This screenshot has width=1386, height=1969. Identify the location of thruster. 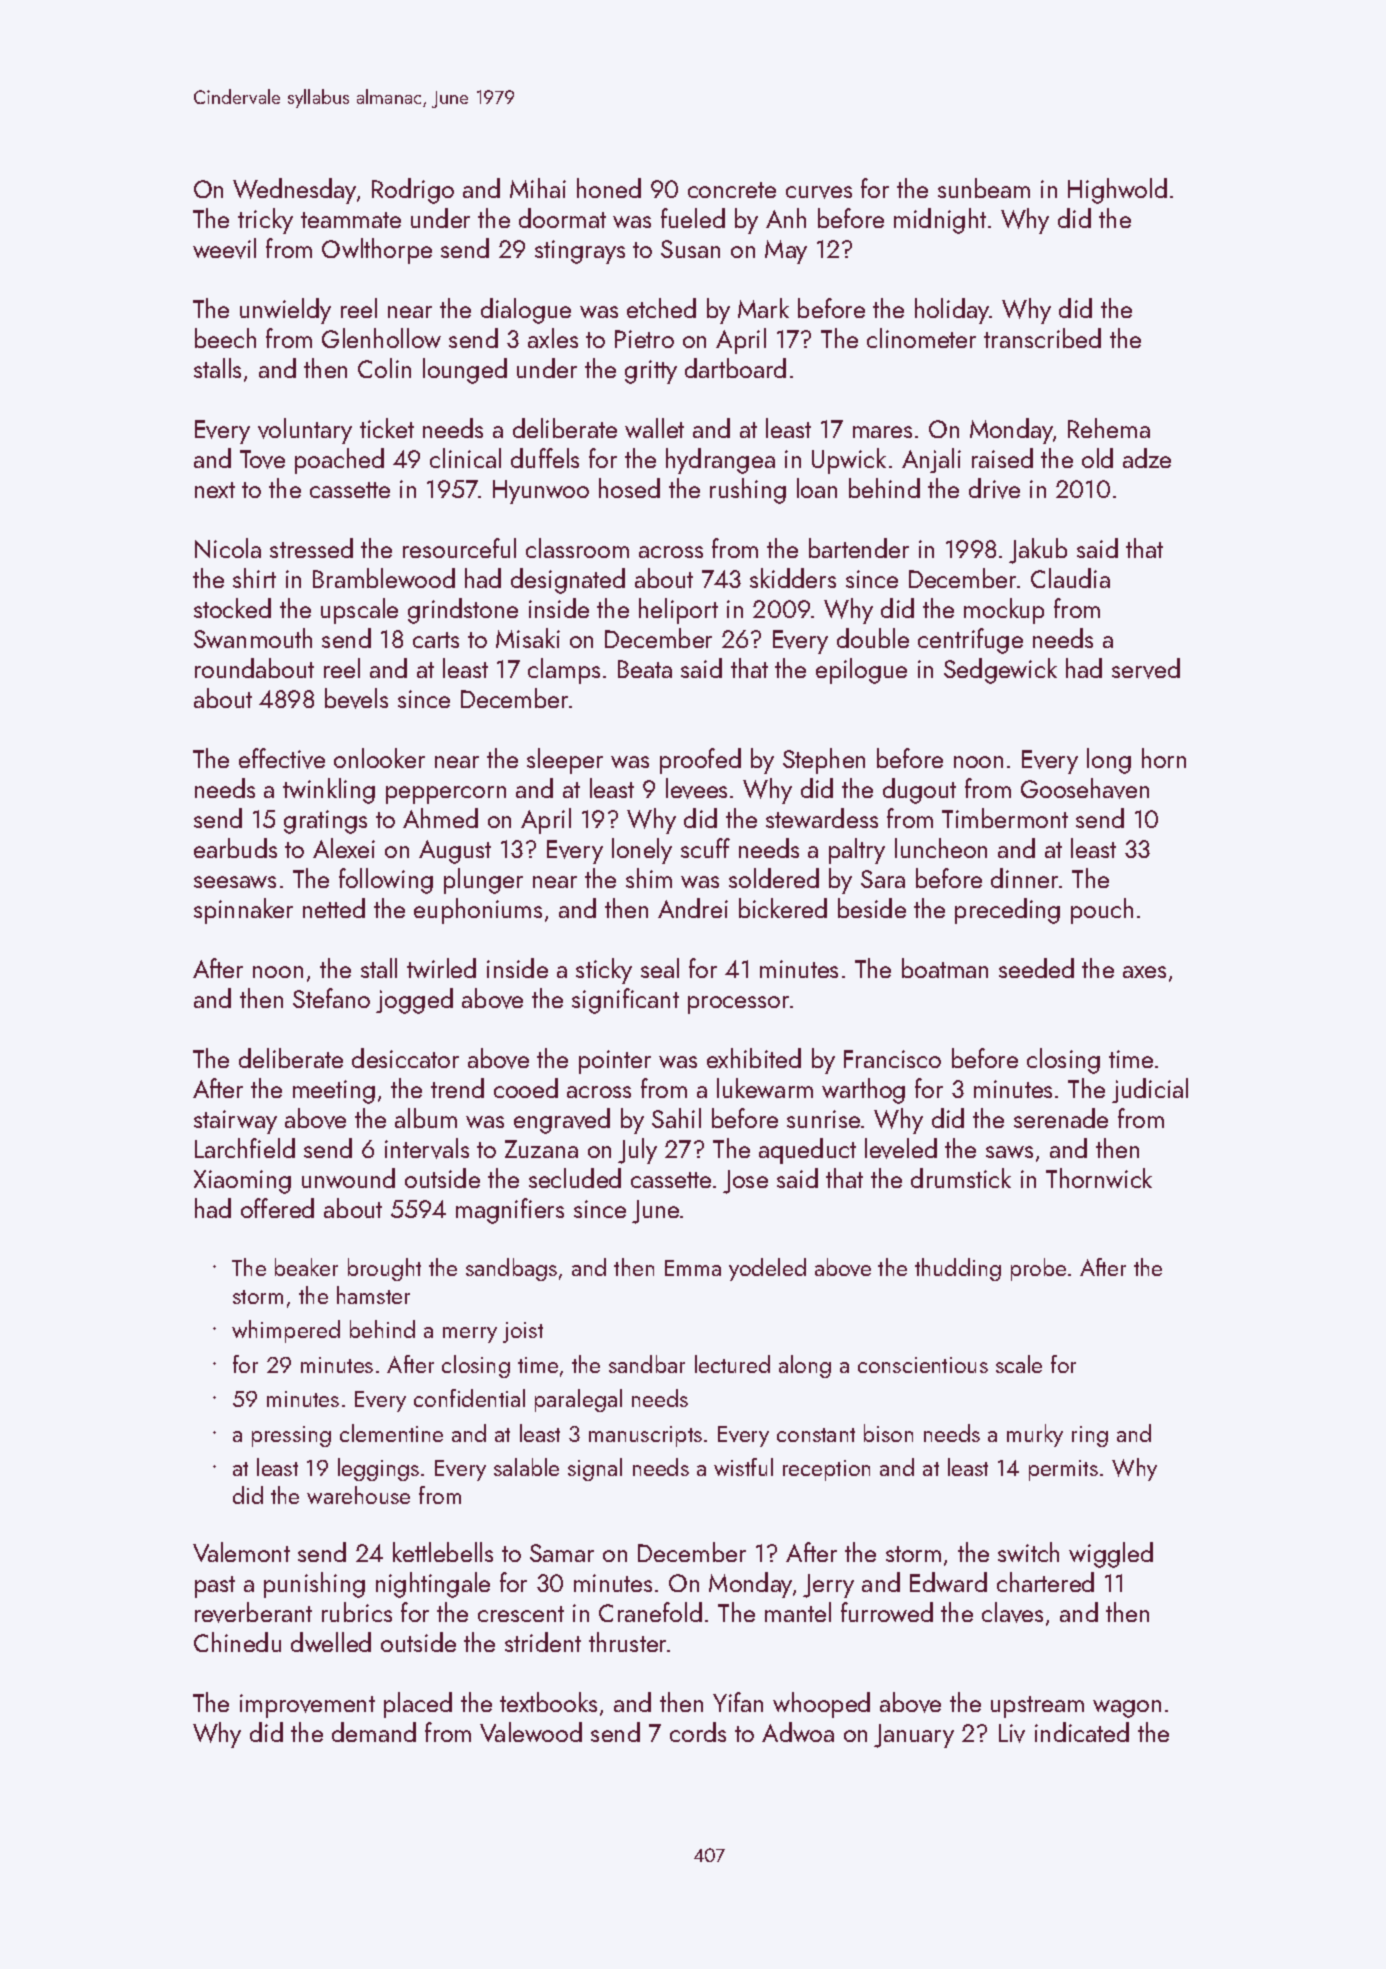
(628, 1642).
